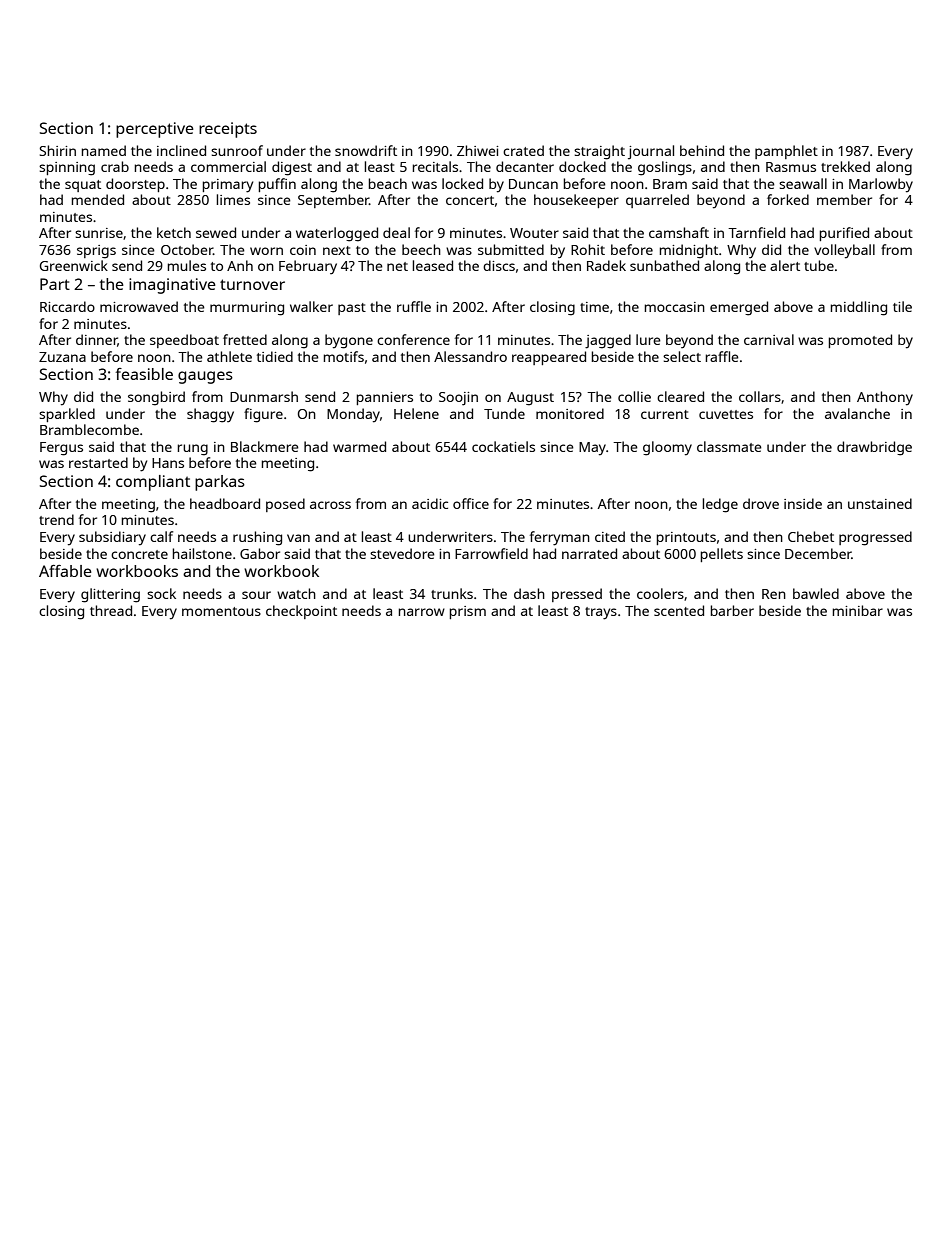 The image size is (952, 1233). What do you see at coordinates (421, 249) in the image?
I see `beech` at bounding box center [421, 249].
